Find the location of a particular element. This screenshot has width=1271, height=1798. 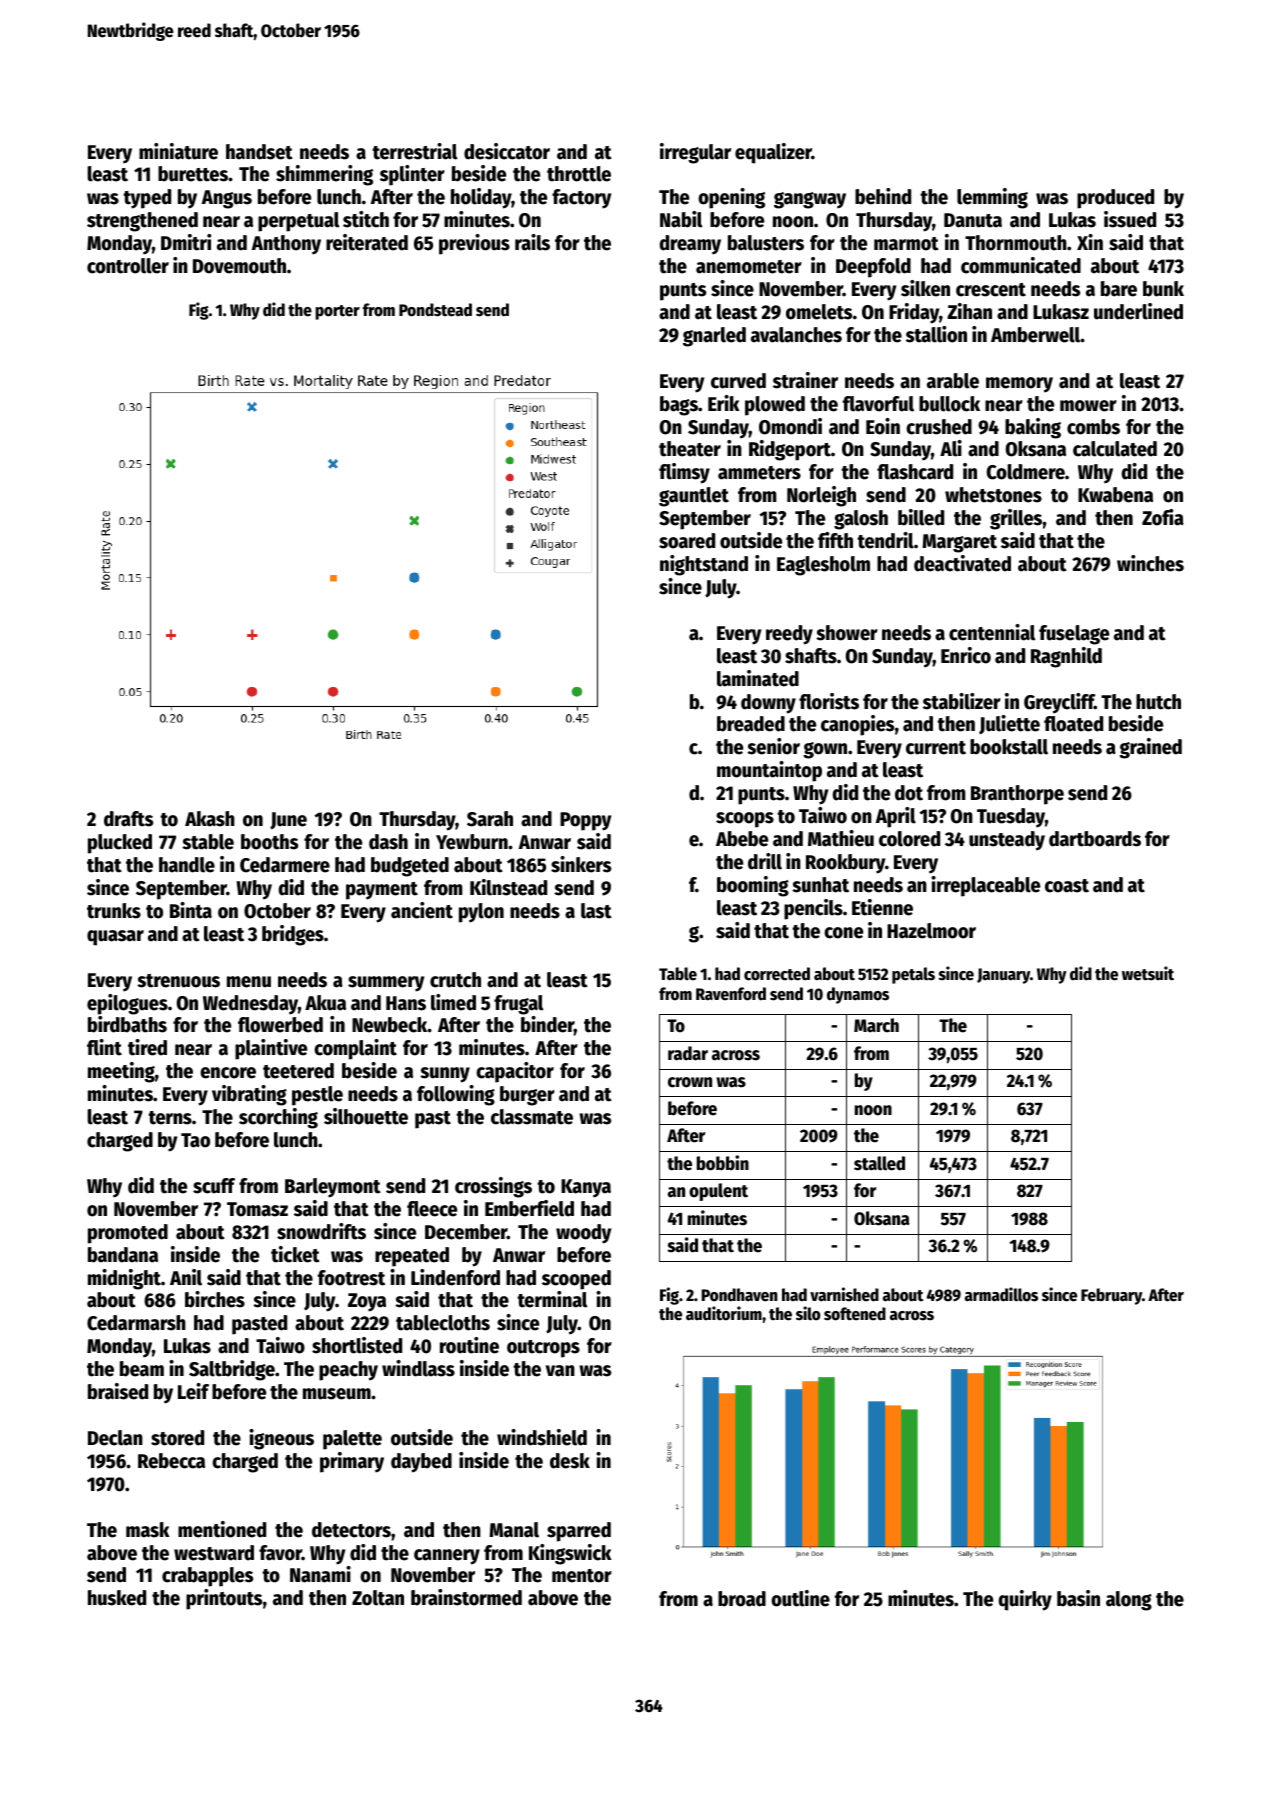

lemming is located at coordinates (992, 198).
